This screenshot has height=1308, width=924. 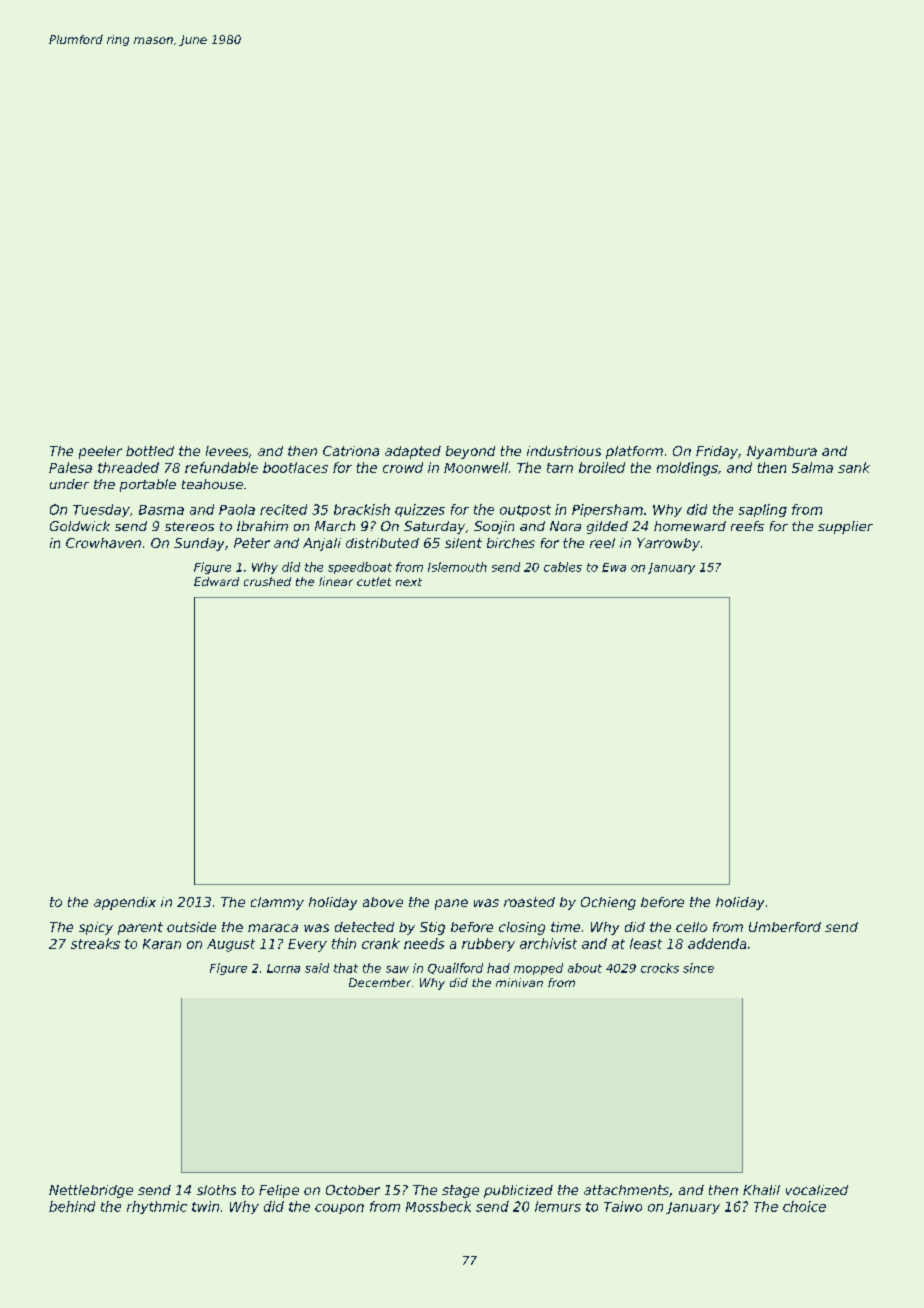 What do you see at coordinates (216, 1190) in the screenshot?
I see `sloths` at bounding box center [216, 1190].
